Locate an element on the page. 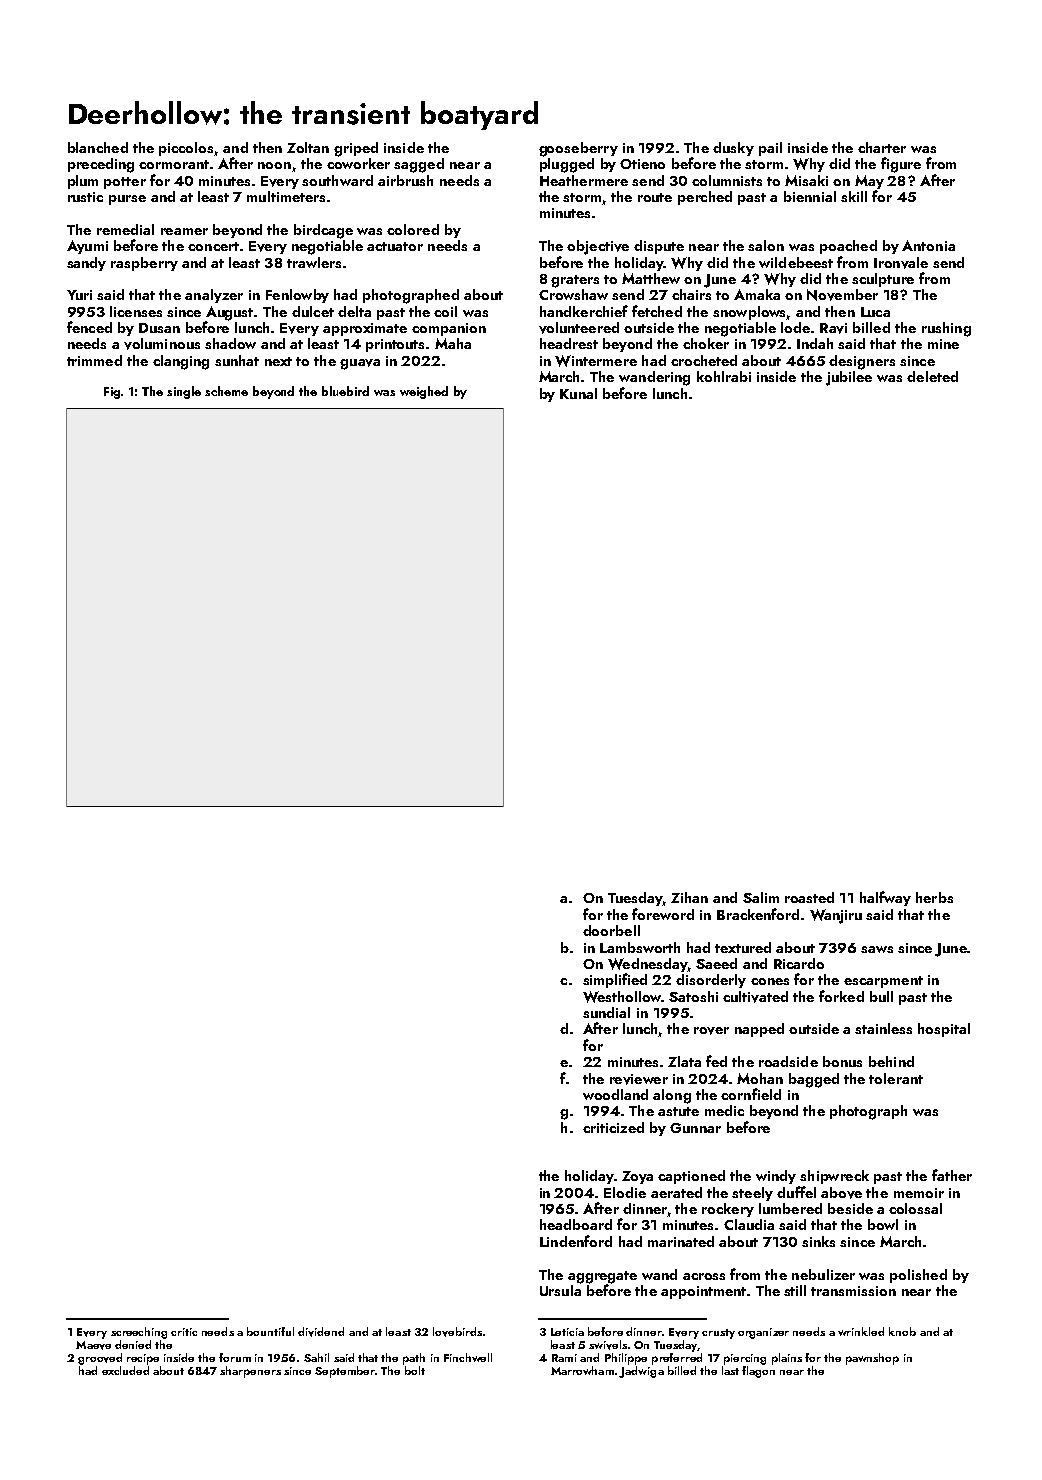 Image resolution: width=1042 pixels, height=1480 pixels. sundial is located at coordinates (606, 1012).
